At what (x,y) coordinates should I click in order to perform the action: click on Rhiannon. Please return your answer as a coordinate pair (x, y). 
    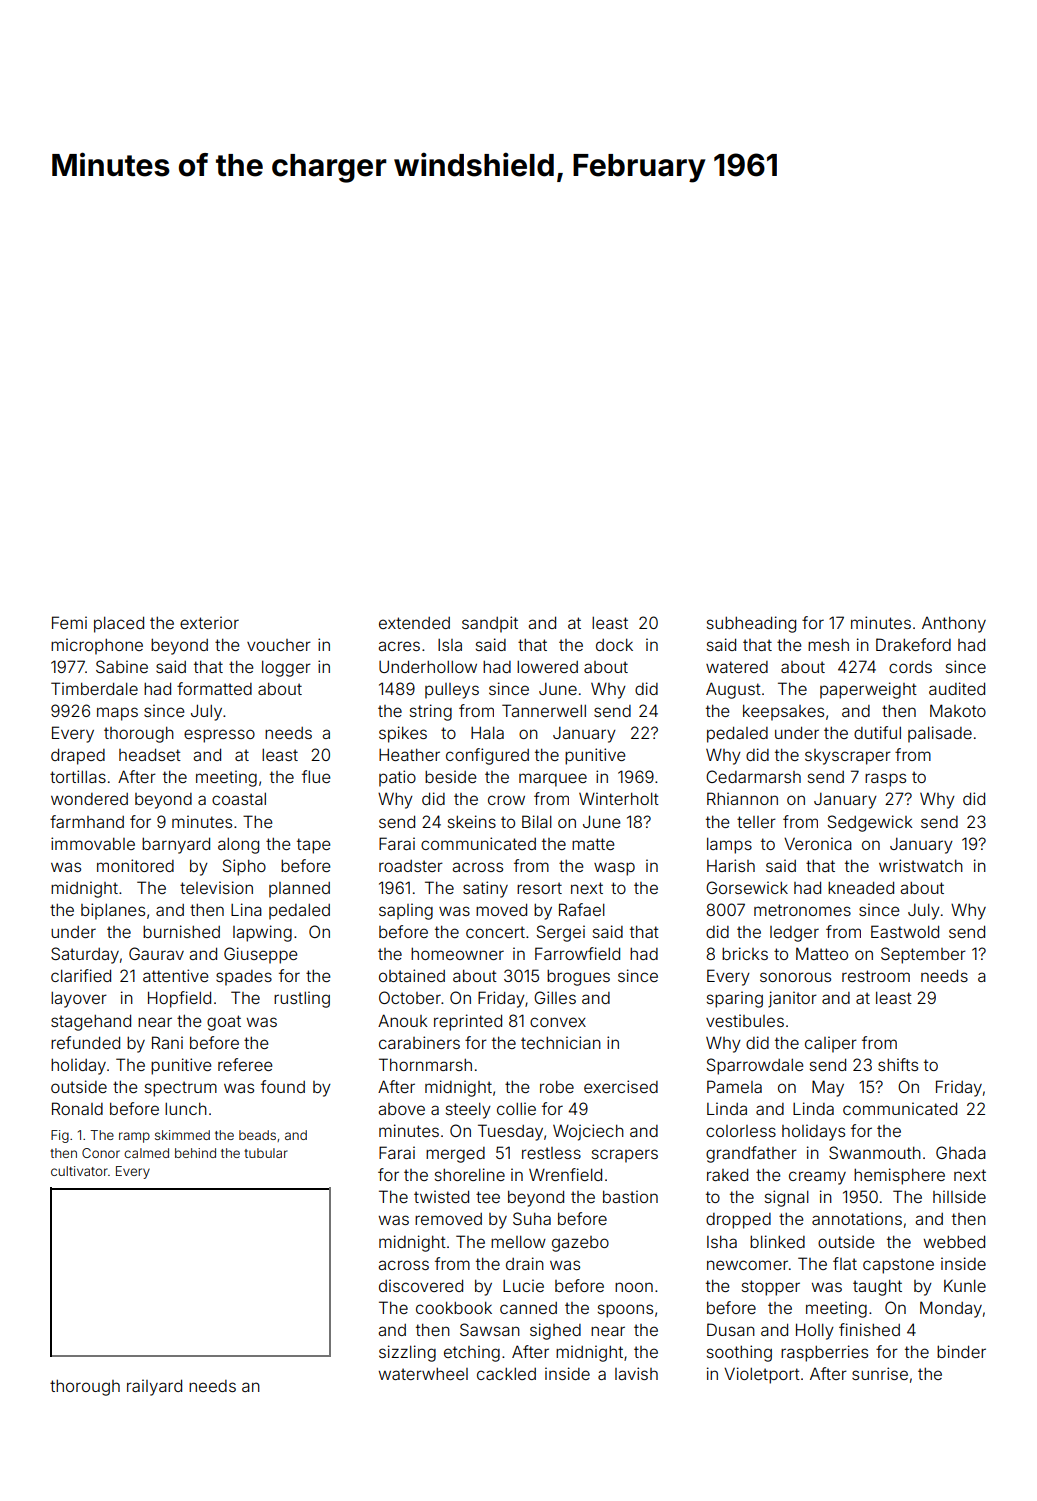
    Looking at the image, I should click on (742, 798).
